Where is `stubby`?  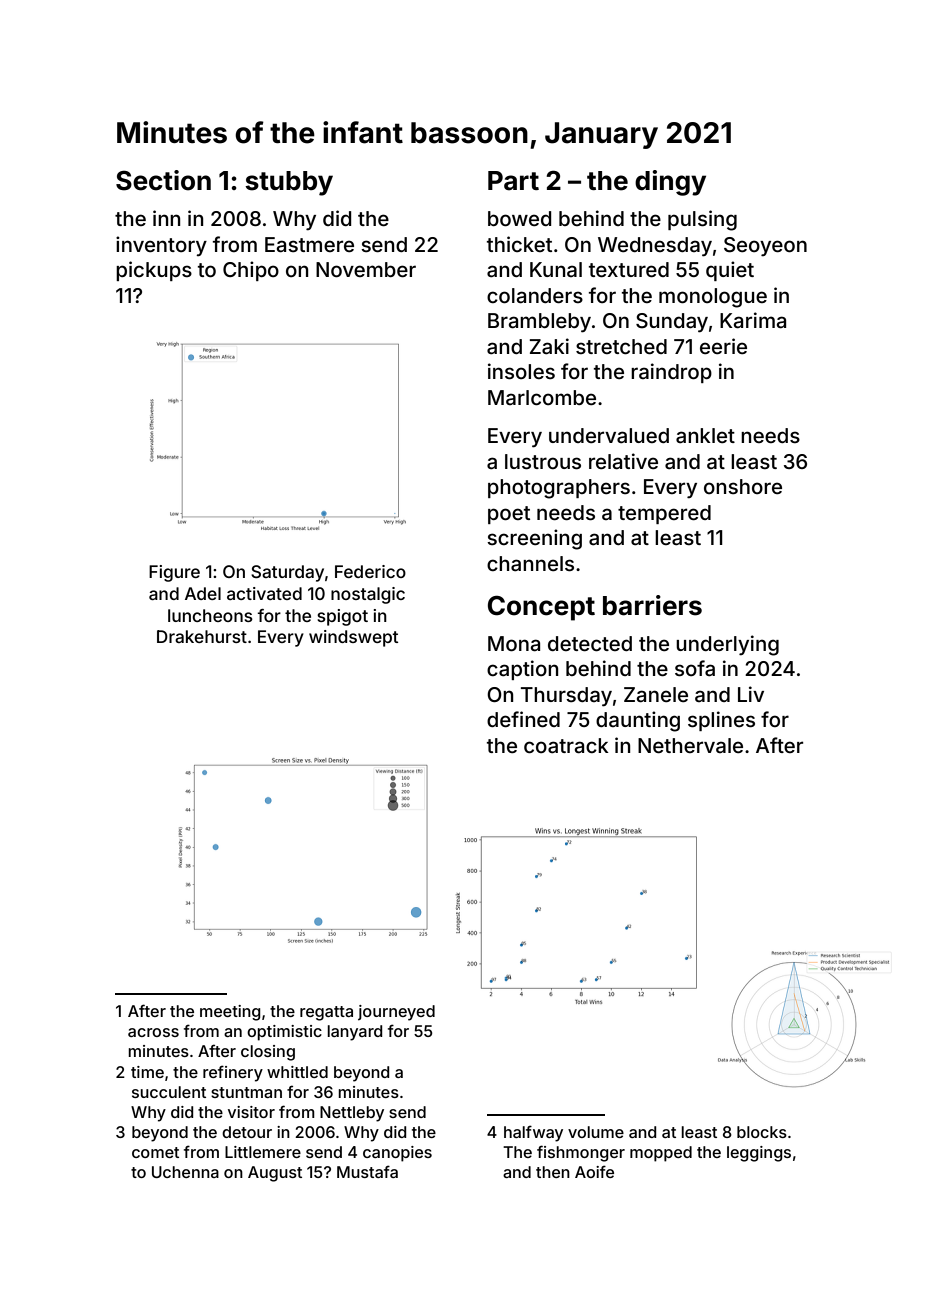 stubby is located at coordinates (289, 183).
